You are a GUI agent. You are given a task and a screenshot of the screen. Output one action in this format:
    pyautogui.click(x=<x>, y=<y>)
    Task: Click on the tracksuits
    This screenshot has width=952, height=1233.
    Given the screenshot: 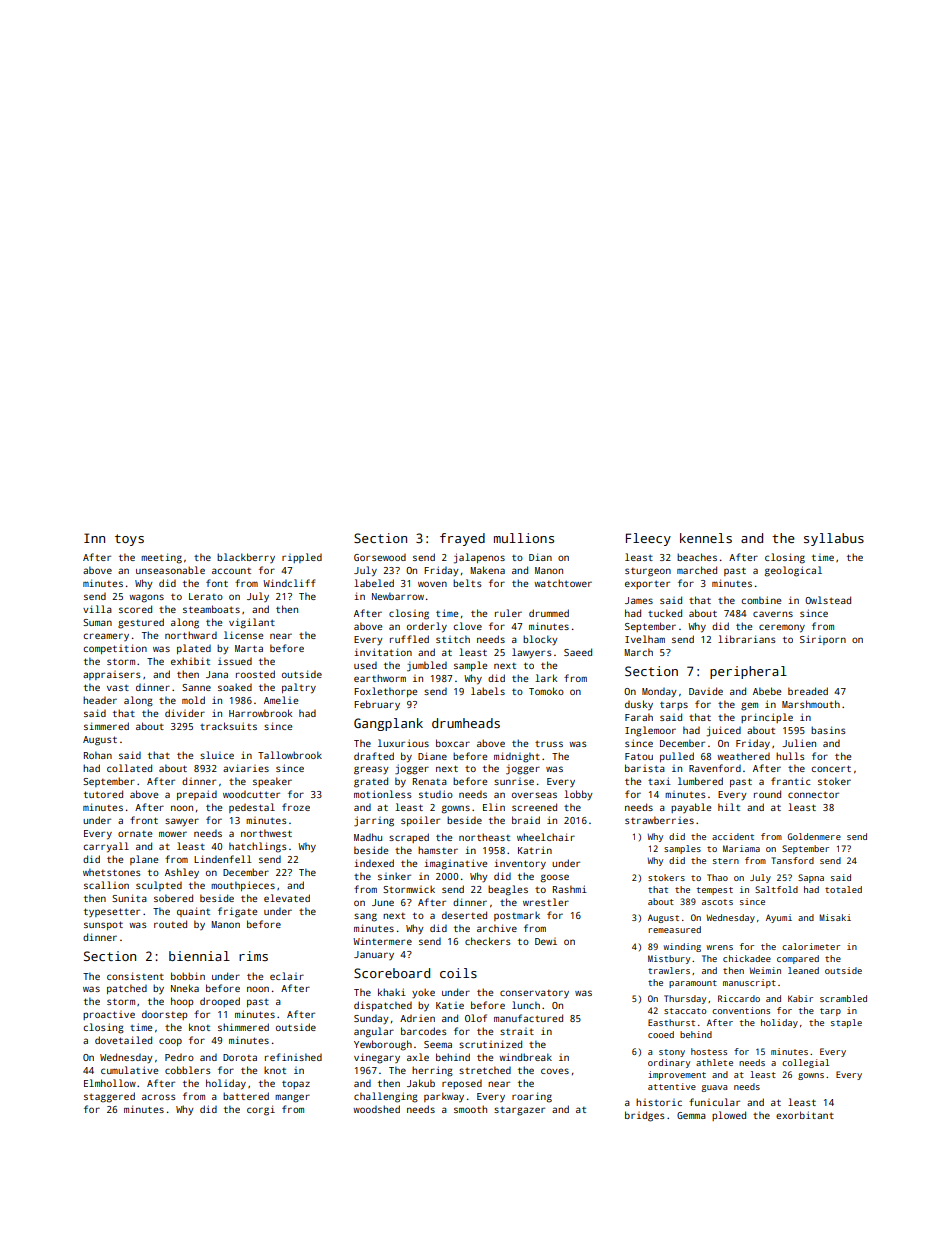 What is the action you would take?
    pyautogui.click(x=228, y=726)
